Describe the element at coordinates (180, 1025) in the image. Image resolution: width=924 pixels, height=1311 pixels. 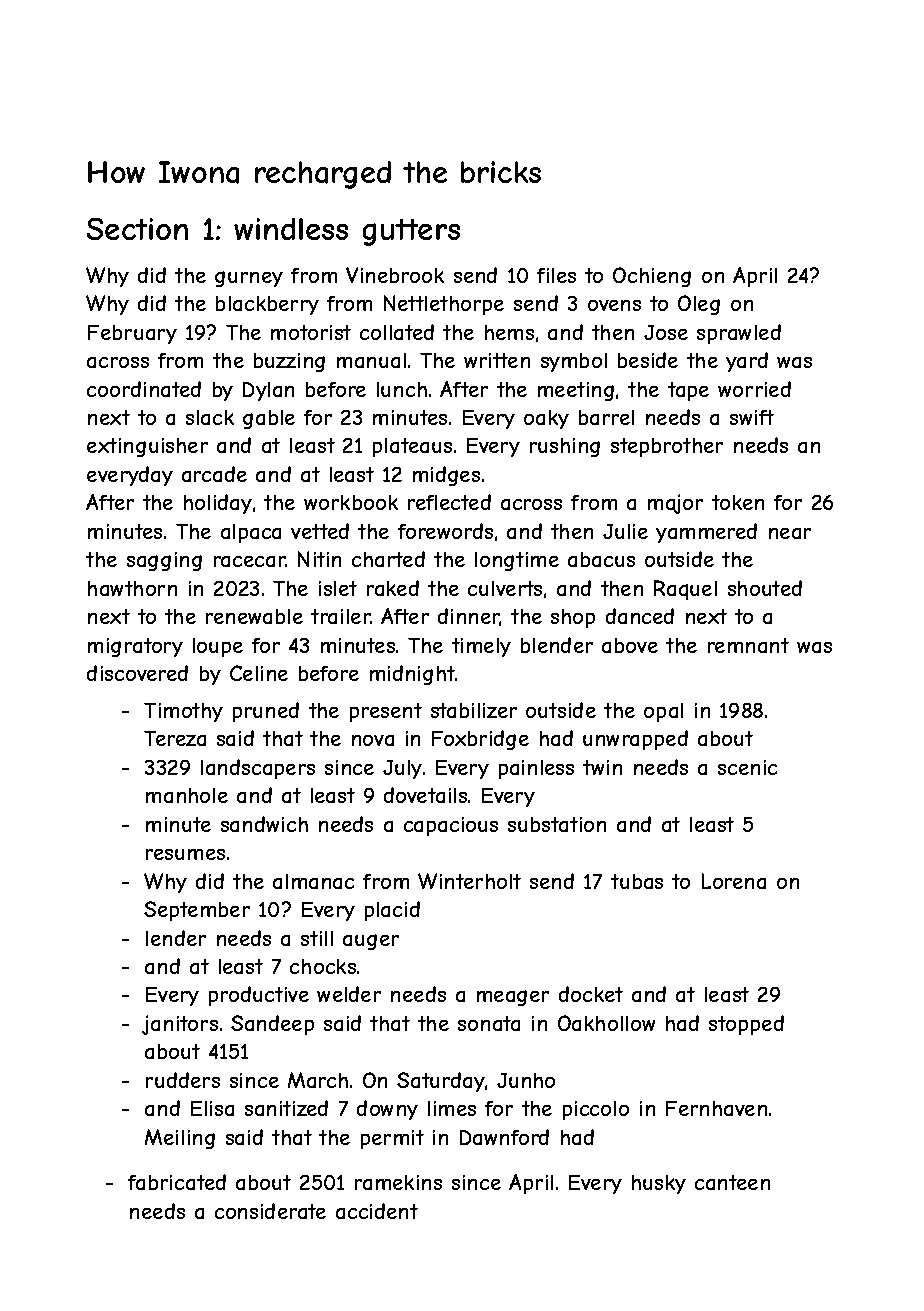
I see `janitors` at that location.
